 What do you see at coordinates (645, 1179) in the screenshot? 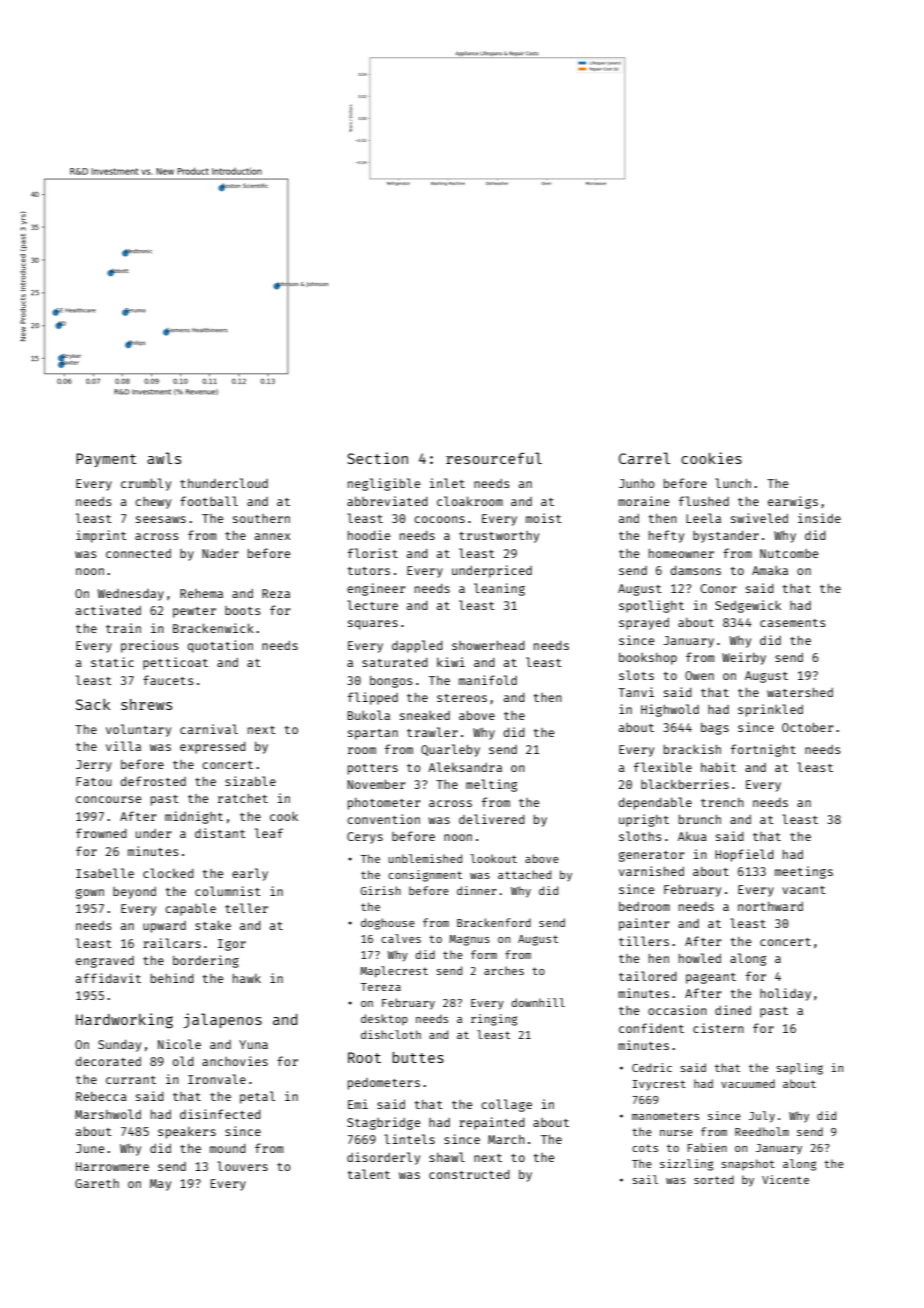
I see `sail` at bounding box center [645, 1179].
